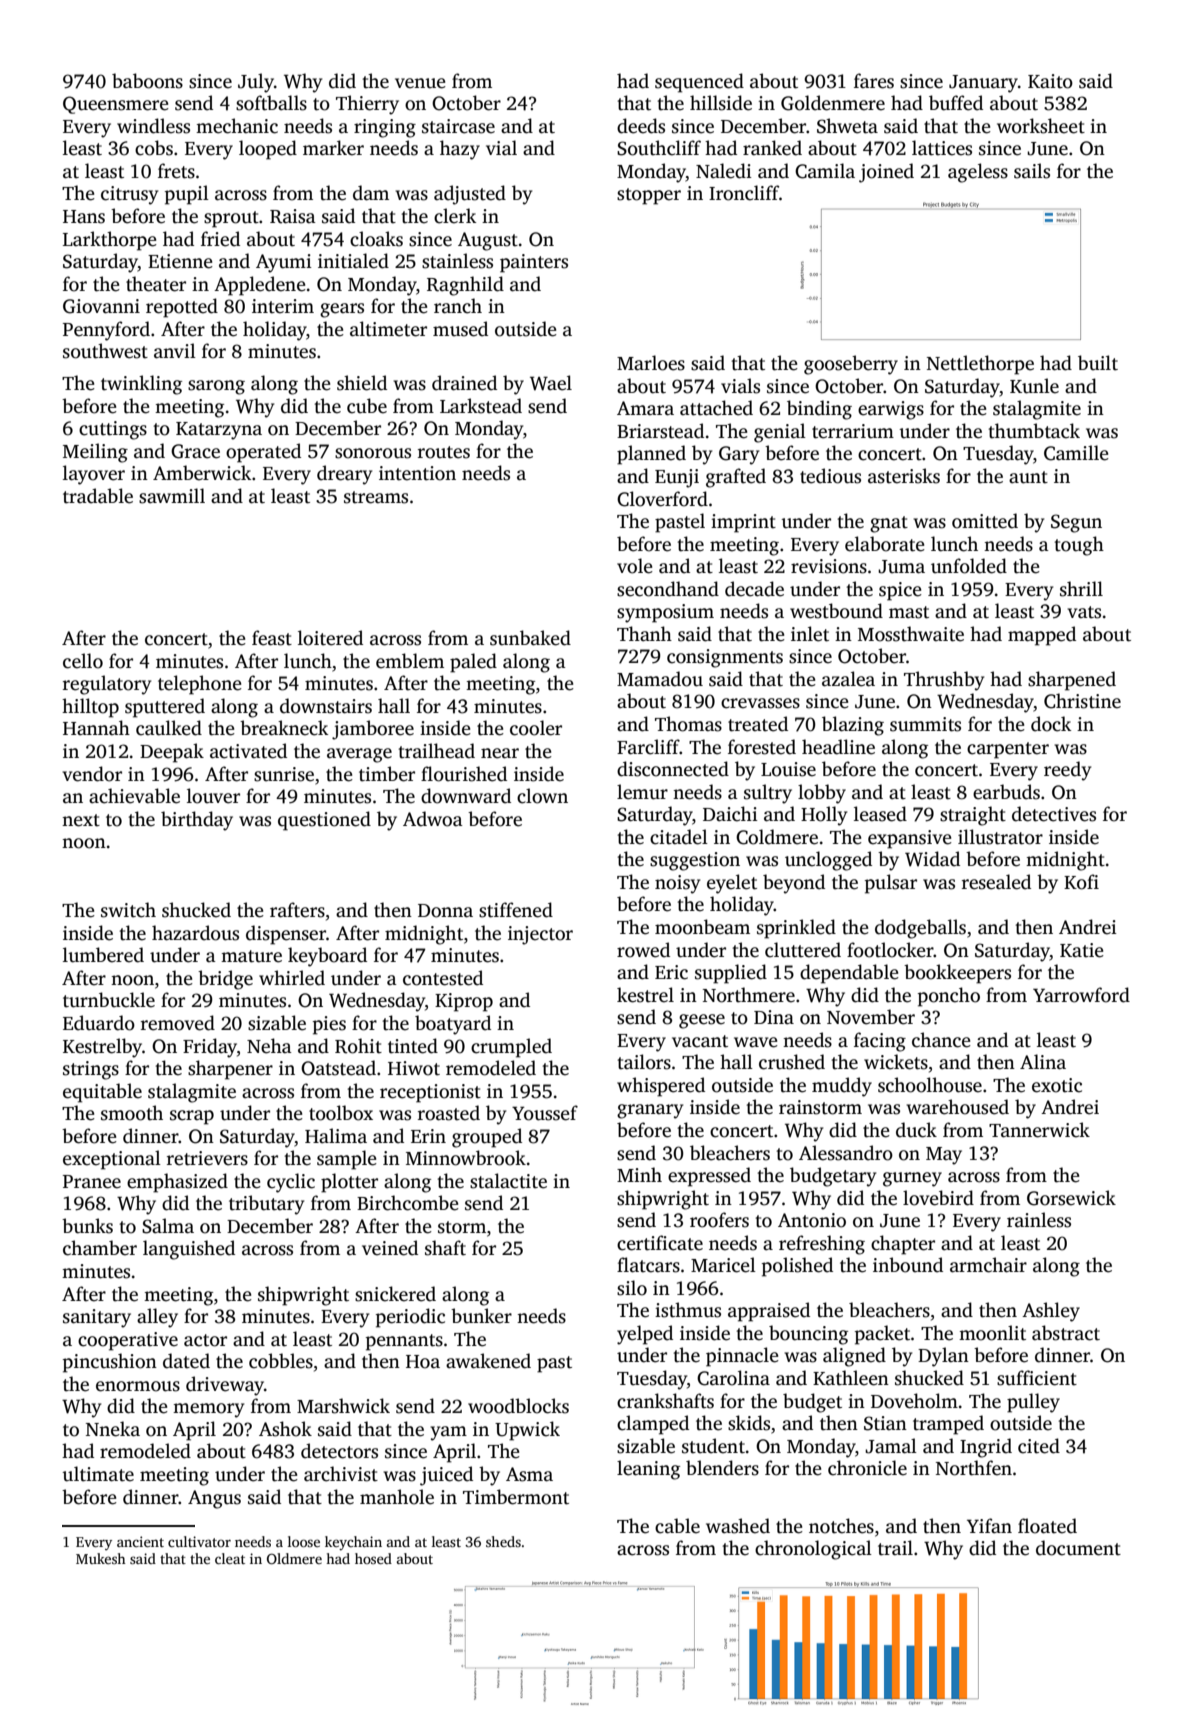 The image size is (1194, 1729). I want to click on stainless, so click(457, 261).
